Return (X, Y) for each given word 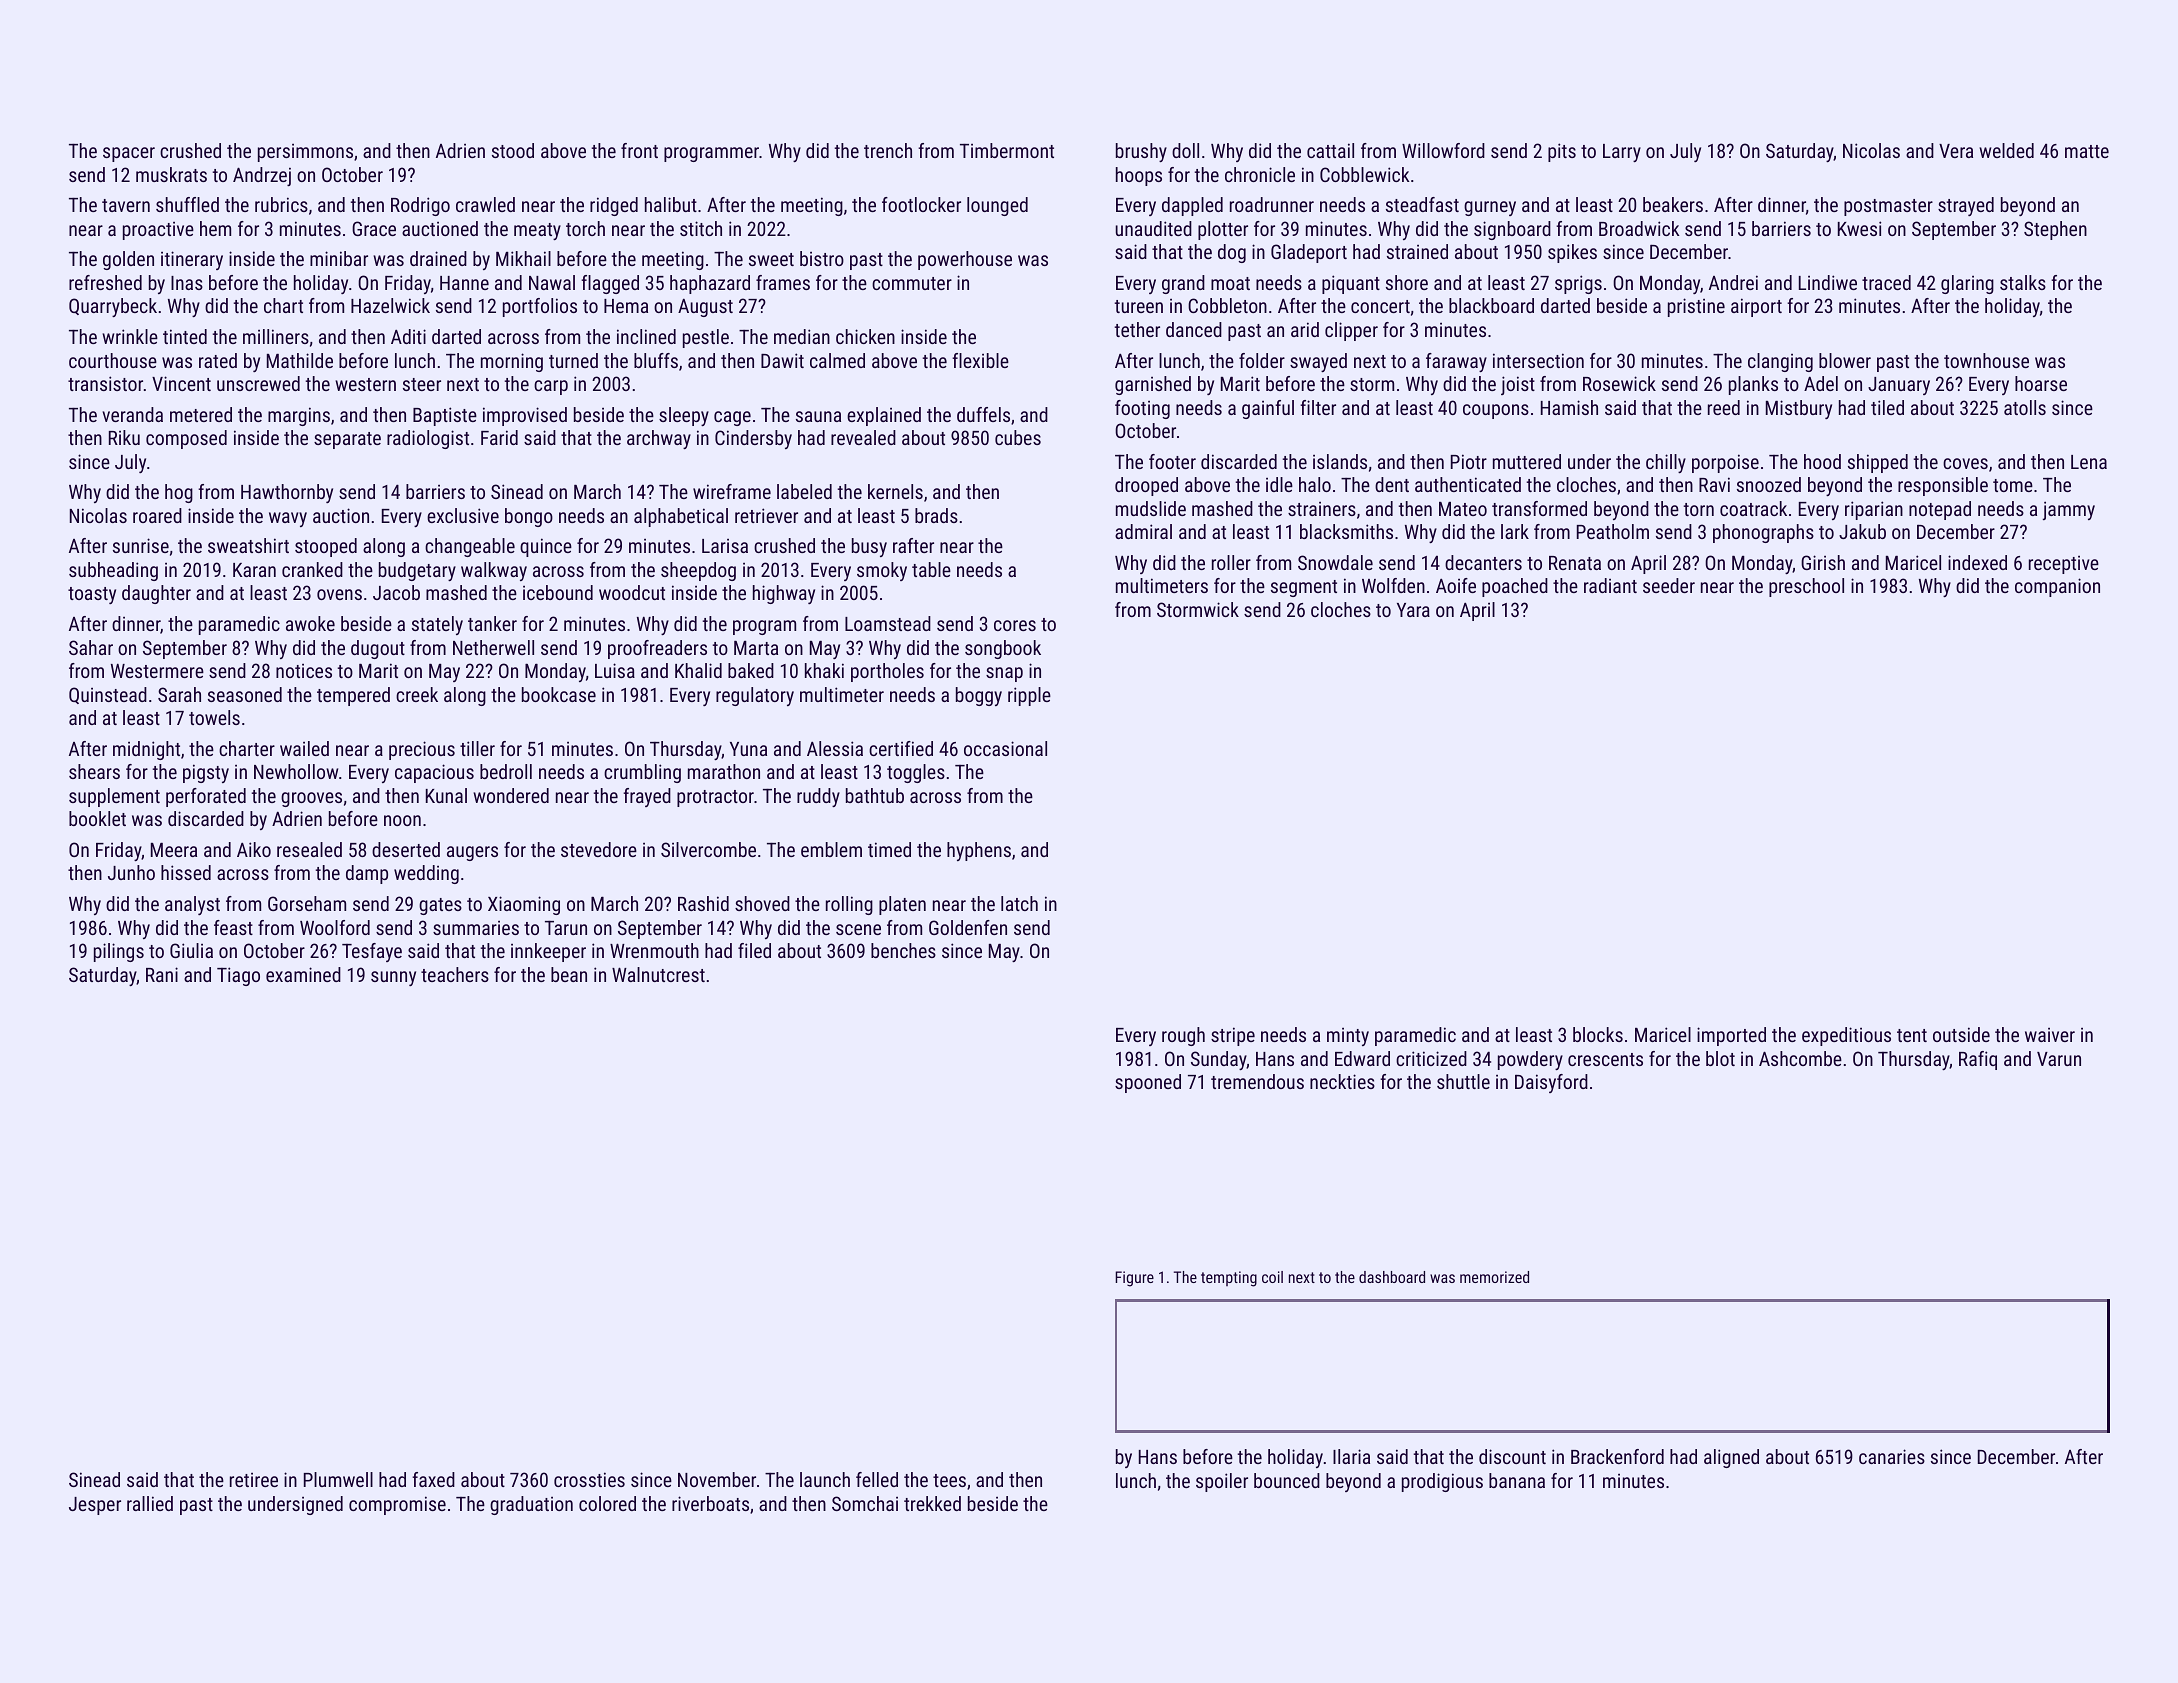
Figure (1134, 1279)
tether (1137, 329)
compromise (397, 1505)
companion (2057, 587)
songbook (1003, 649)
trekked (932, 1503)
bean (569, 974)
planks (1753, 385)
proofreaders (657, 649)
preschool (1806, 587)
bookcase (559, 694)
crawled (485, 204)
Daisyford (1551, 1083)
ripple (1029, 696)
